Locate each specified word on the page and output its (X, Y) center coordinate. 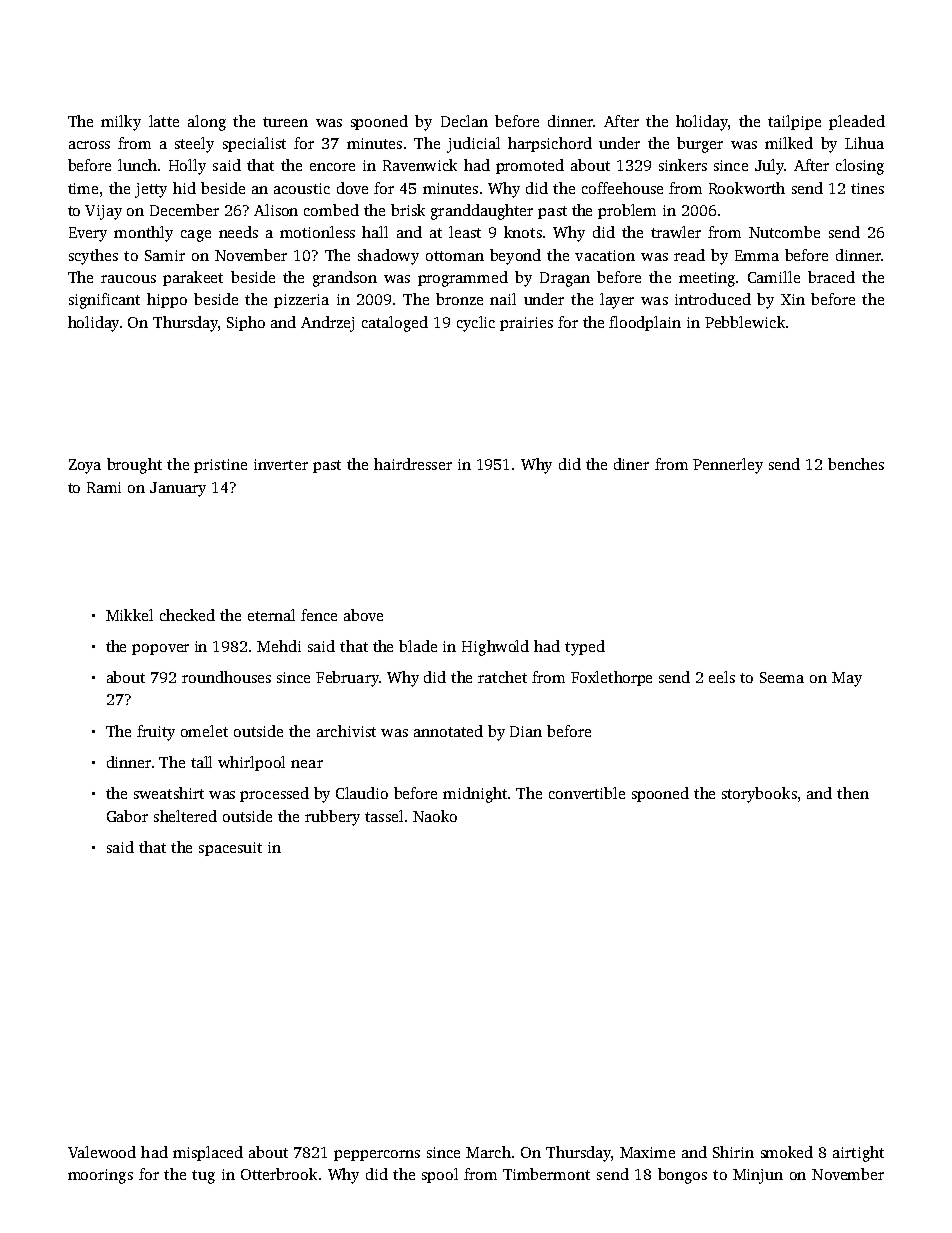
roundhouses (226, 677)
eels (722, 677)
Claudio (362, 793)
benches (856, 464)
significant (104, 301)
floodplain (645, 323)
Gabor (127, 816)
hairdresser (413, 464)
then (853, 793)
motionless (317, 232)
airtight (858, 1154)
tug (203, 1177)
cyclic (476, 324)
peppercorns (377, 1155)
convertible (587, 793)
